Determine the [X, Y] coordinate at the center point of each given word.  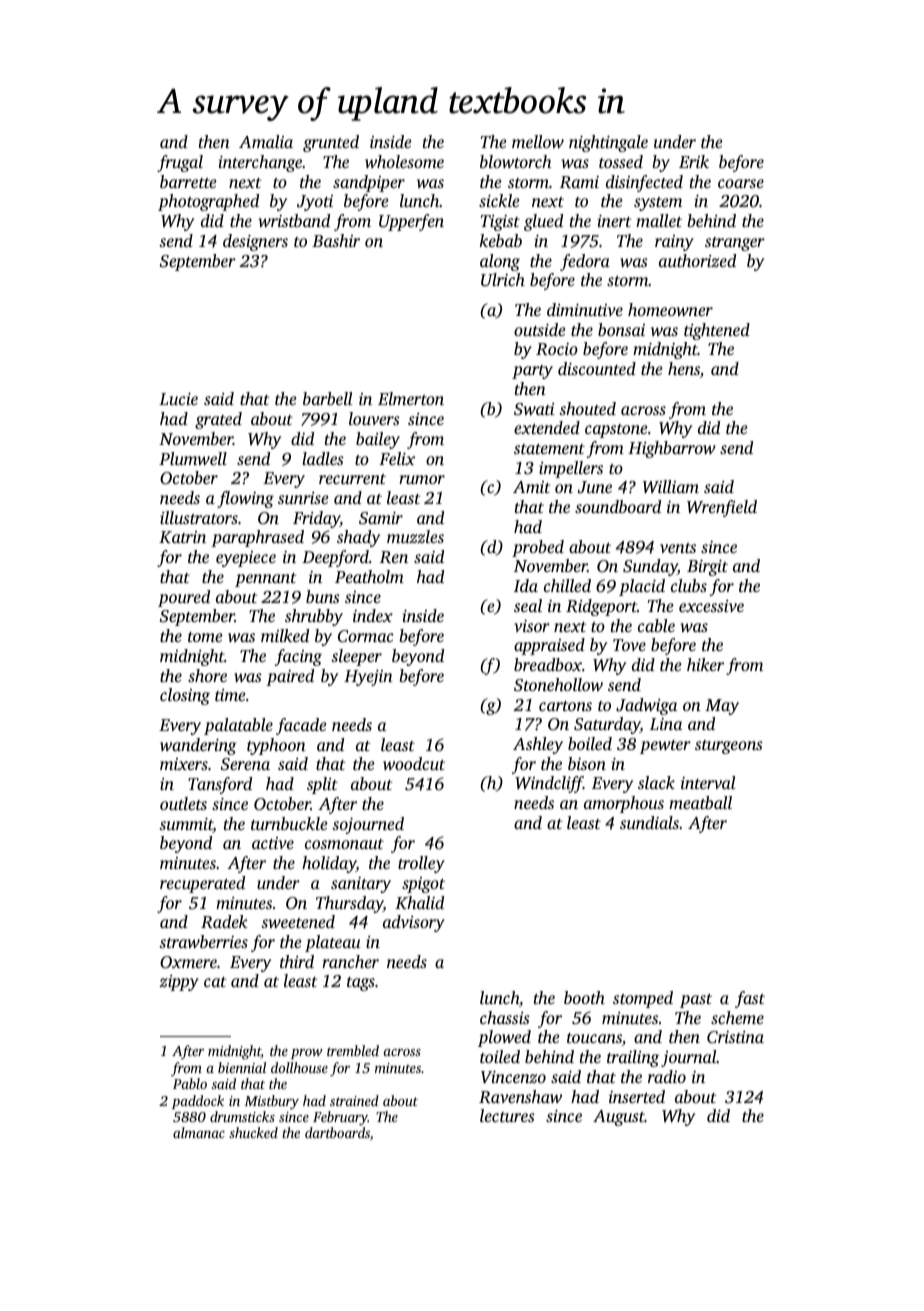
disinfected [644, 183]
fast [750, 999]
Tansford [220, 785]
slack [656, 782]
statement [549, 449]
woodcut [414, 763]
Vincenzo [513, 1077]
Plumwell [193, 458]
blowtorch [516, 161]
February [340, 1118]
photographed [208, 202]
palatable [238, 726]
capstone [616, 431]
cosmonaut [344, 844]
